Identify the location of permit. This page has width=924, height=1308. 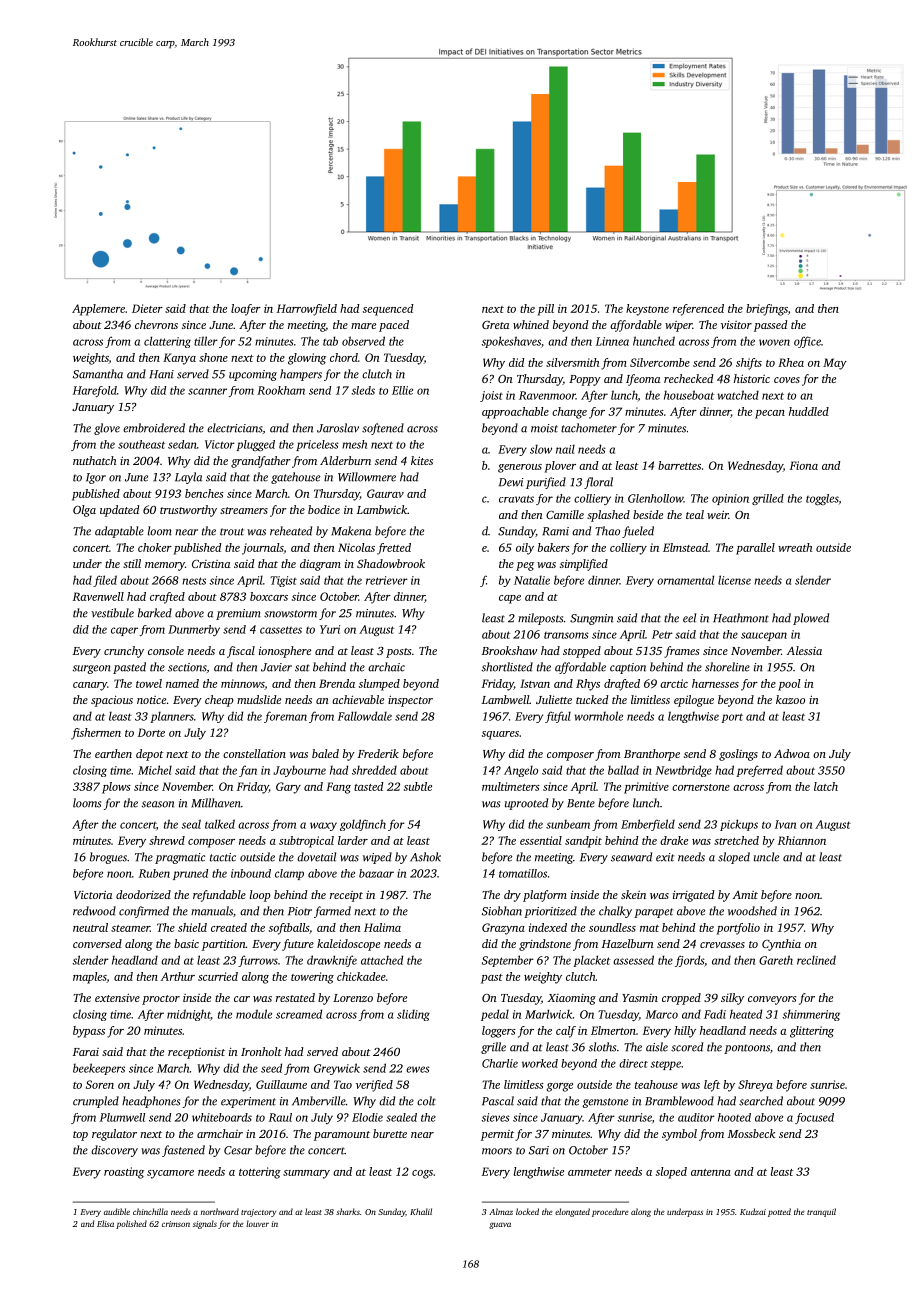
(497, 1135).
